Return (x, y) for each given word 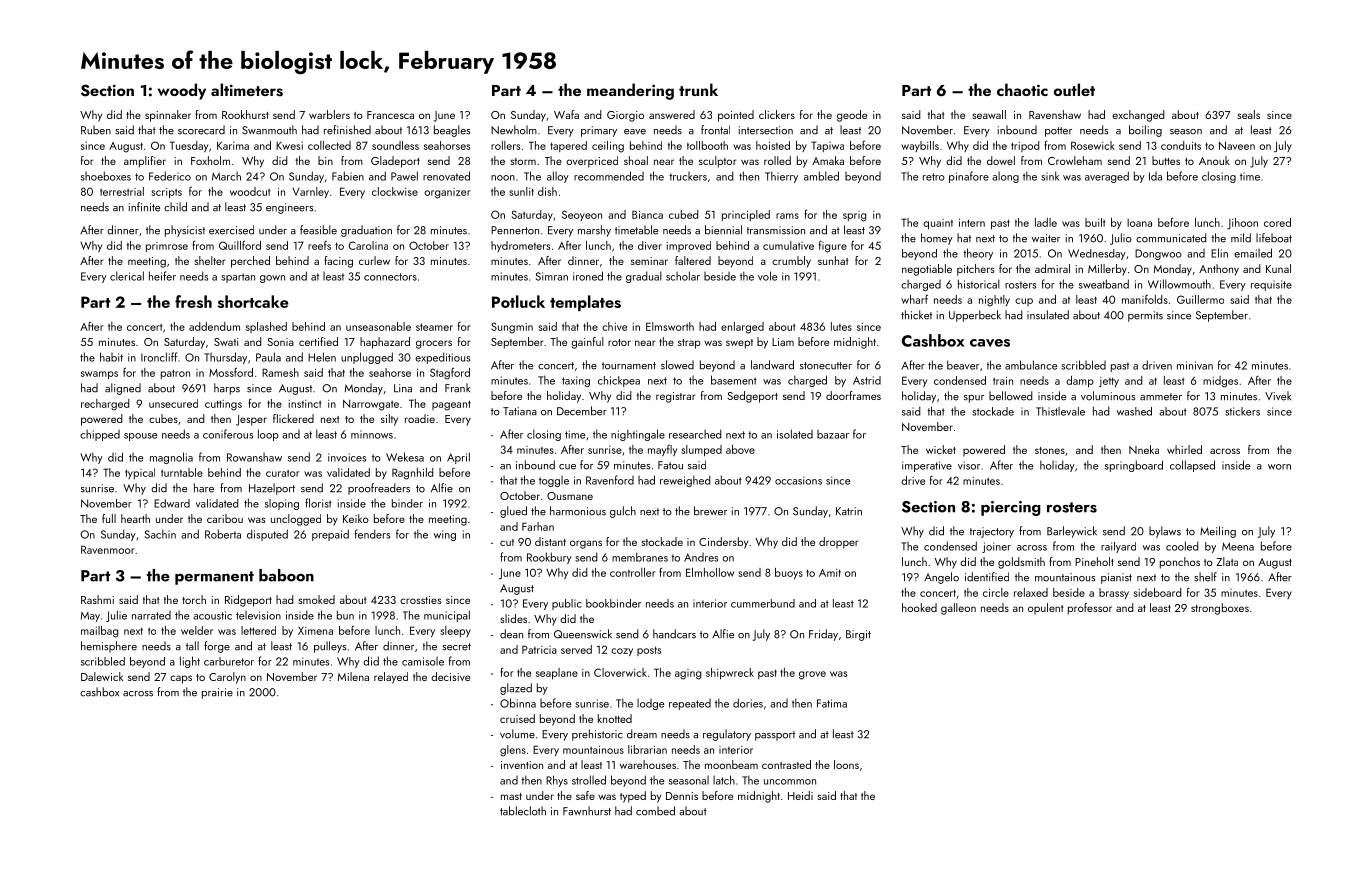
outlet (1074, 89)
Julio (1121, 239)
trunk (698, 89)
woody (182, 91)
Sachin (160, 534)
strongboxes (1220, 609)
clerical (127, 276)
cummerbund (763, 603)
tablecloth (523, 811)
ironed (588, 276)
